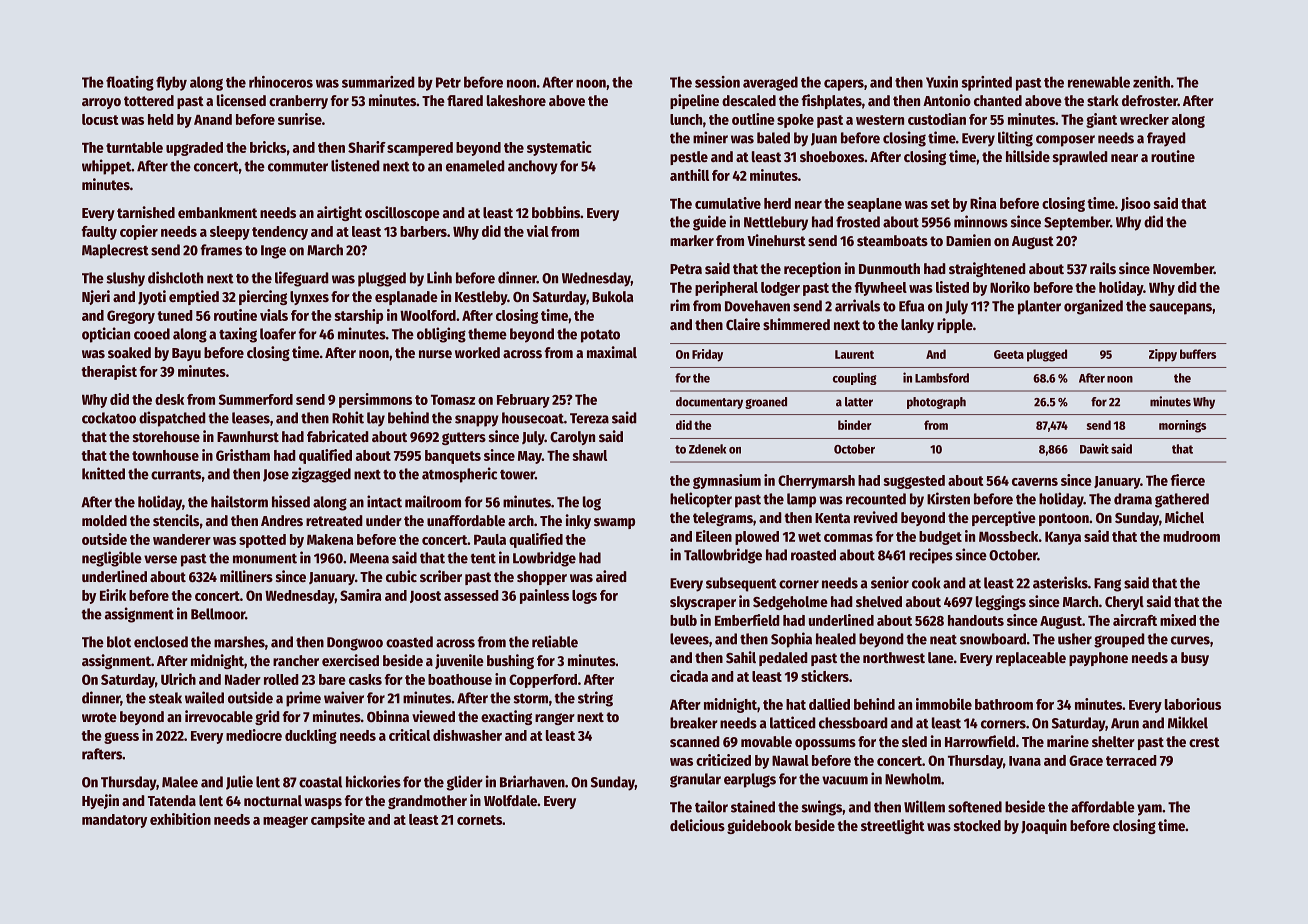  Describe the element at coordinates (373, 781) in the page. I see `hickories` at that location.
